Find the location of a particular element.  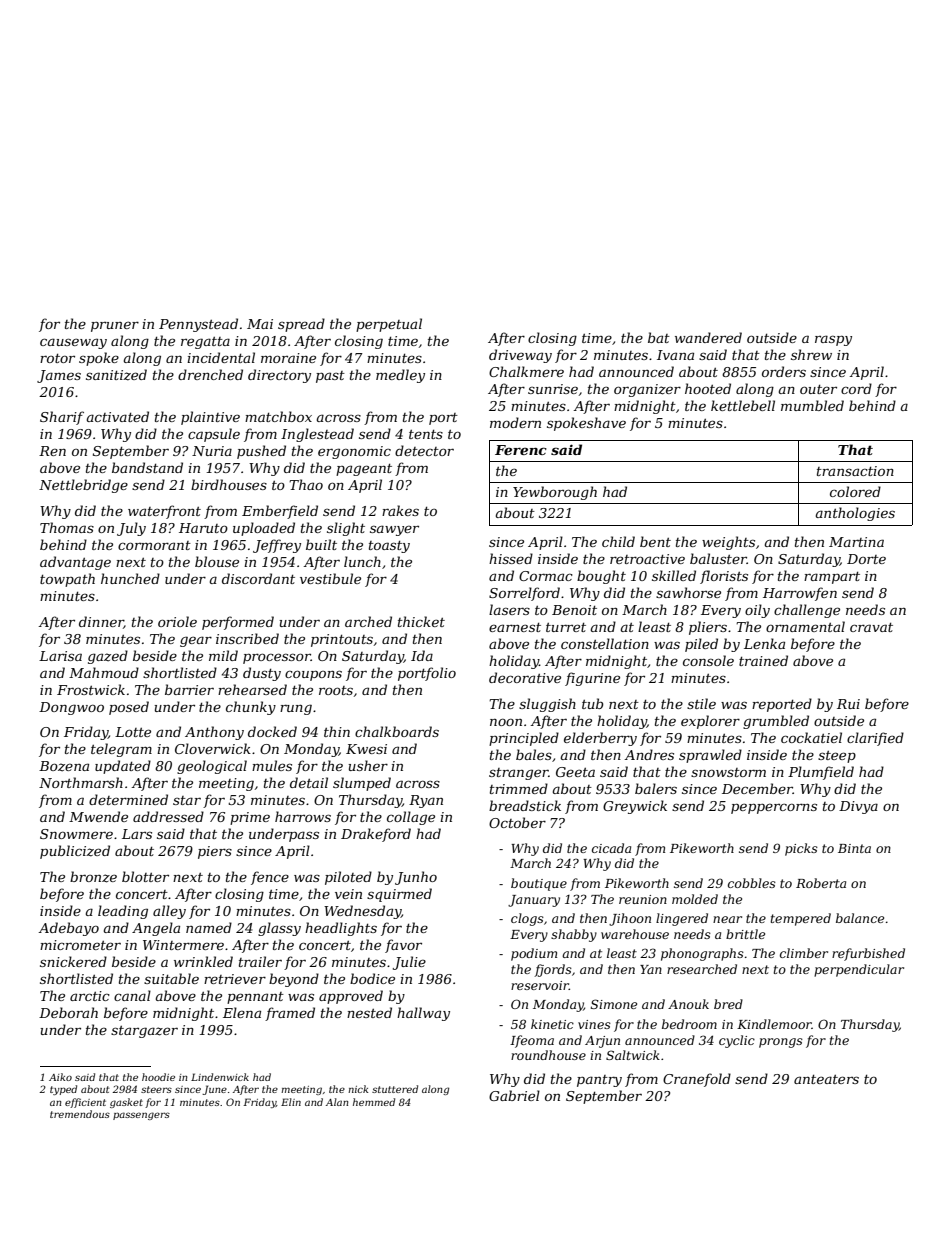

lunch is located at coordinates (362, 561).
